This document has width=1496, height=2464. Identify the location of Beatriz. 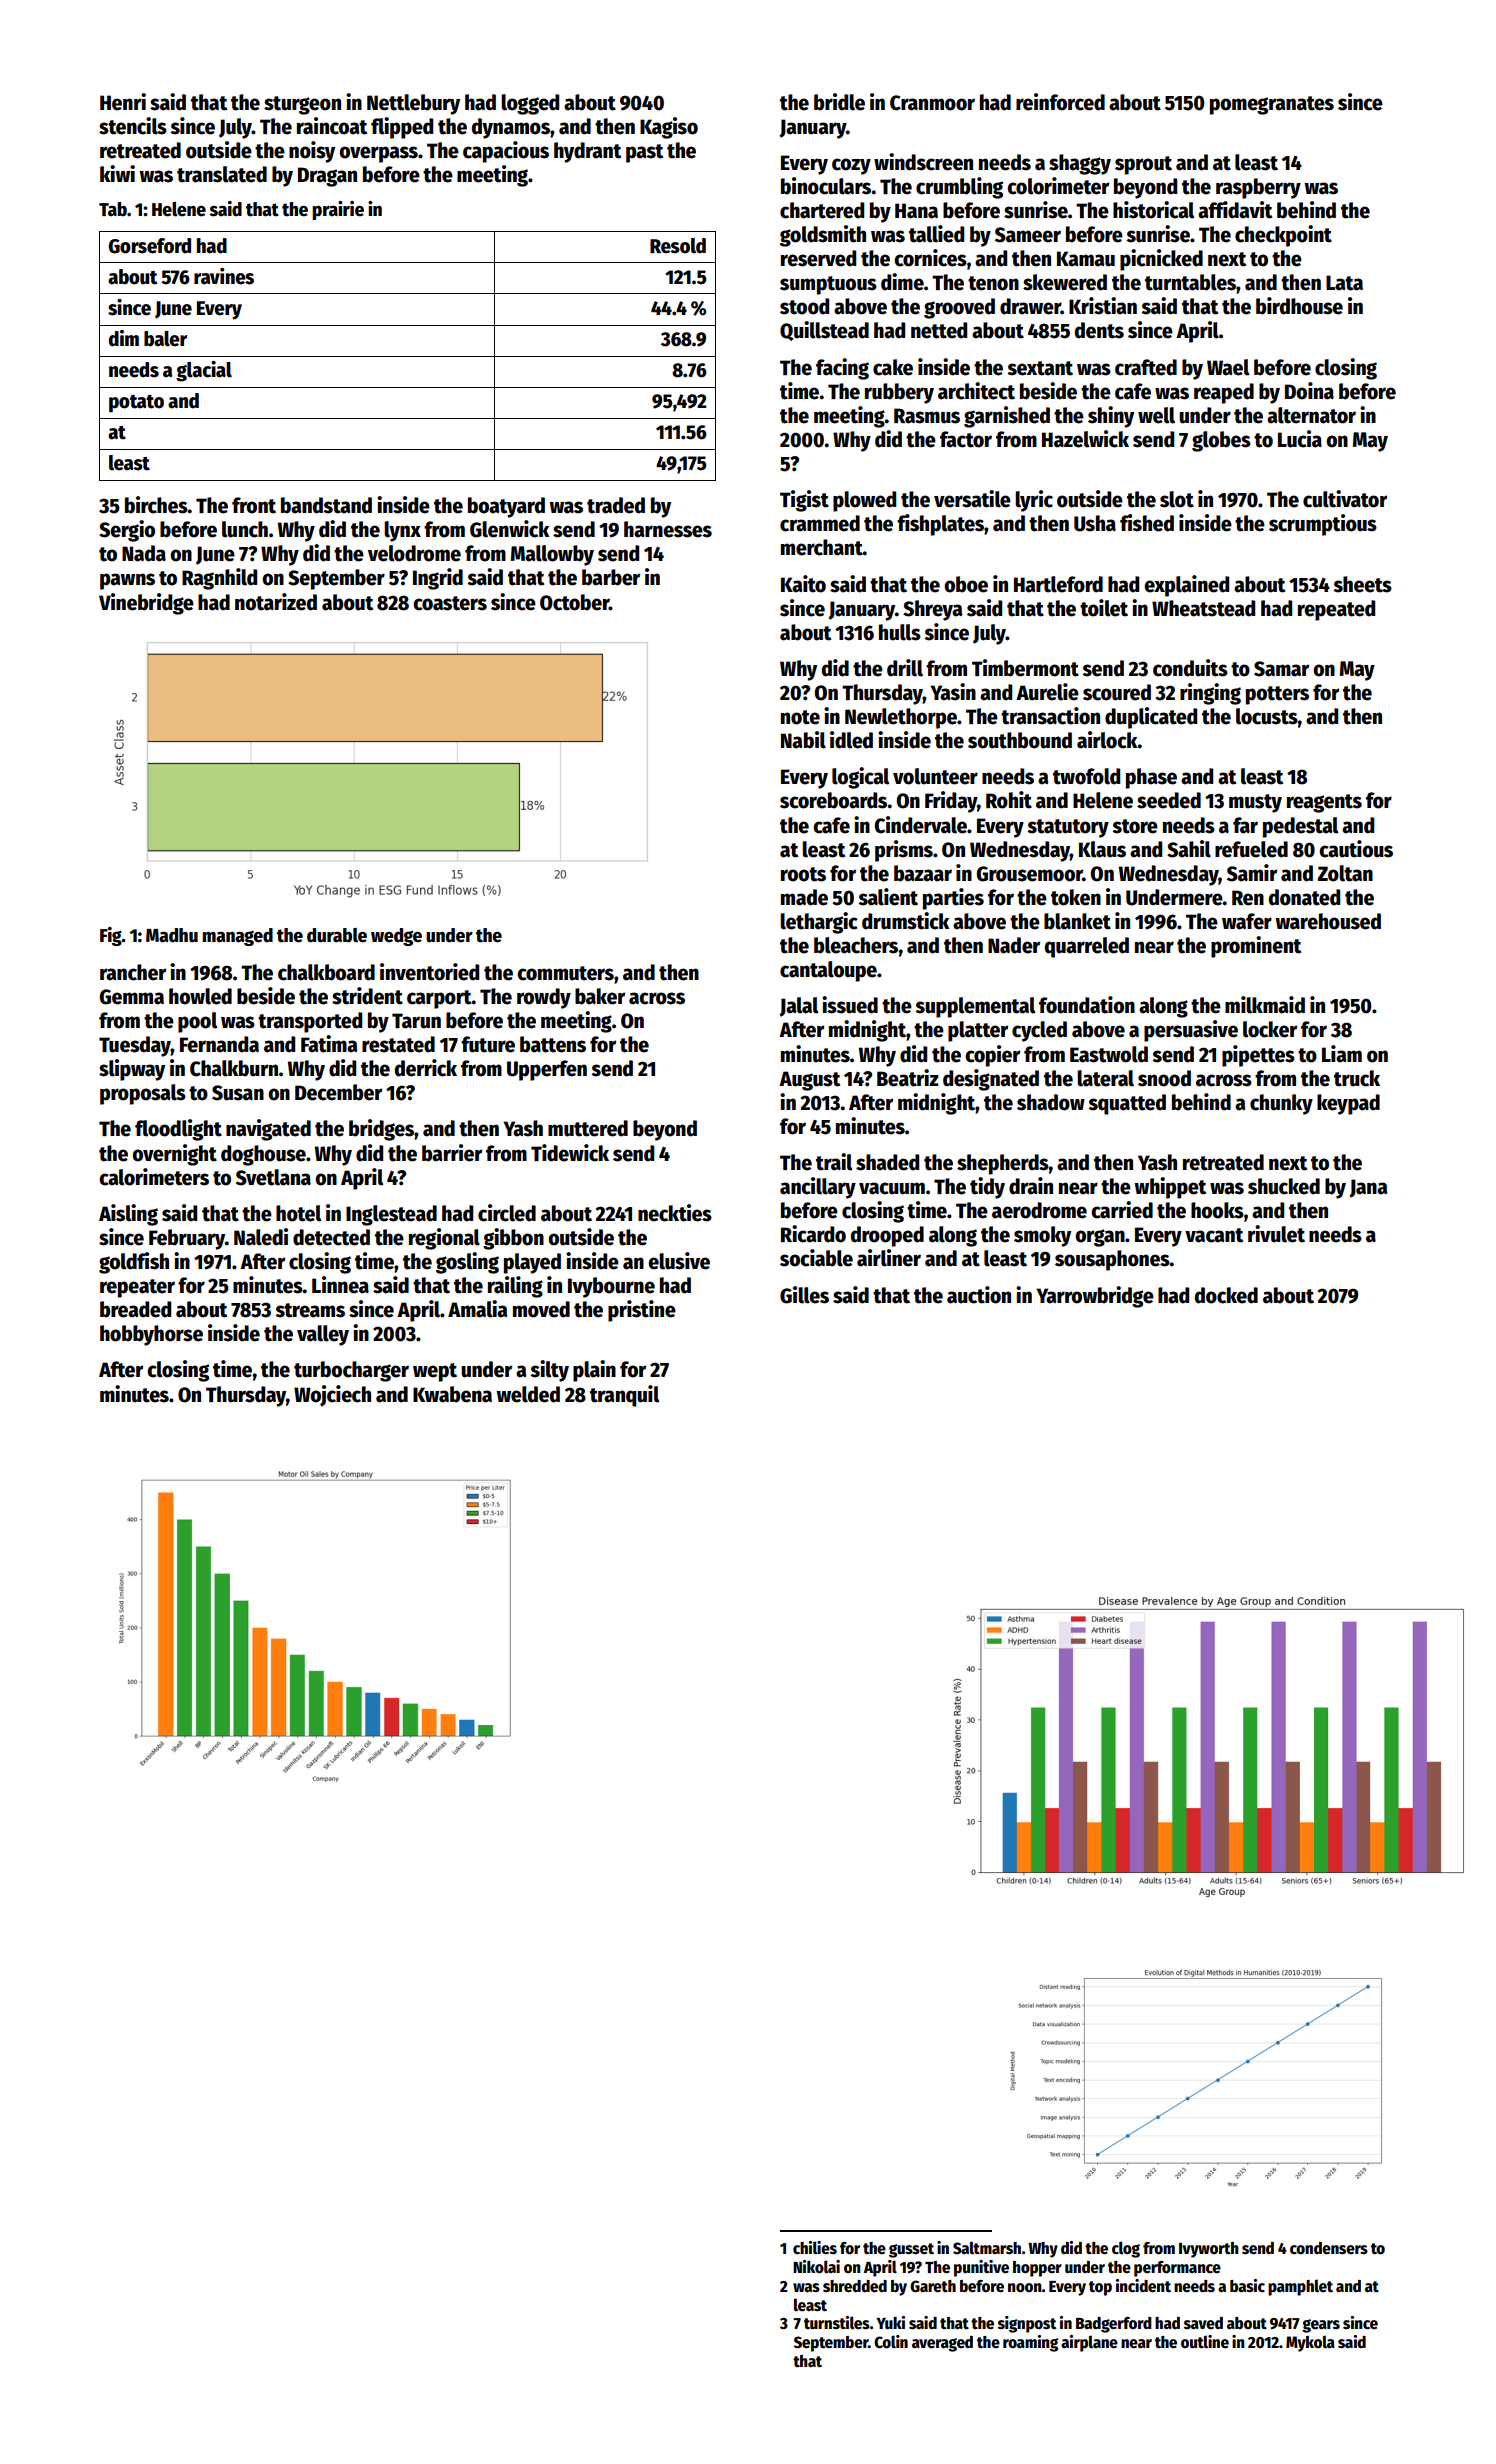
(908, 1078).
